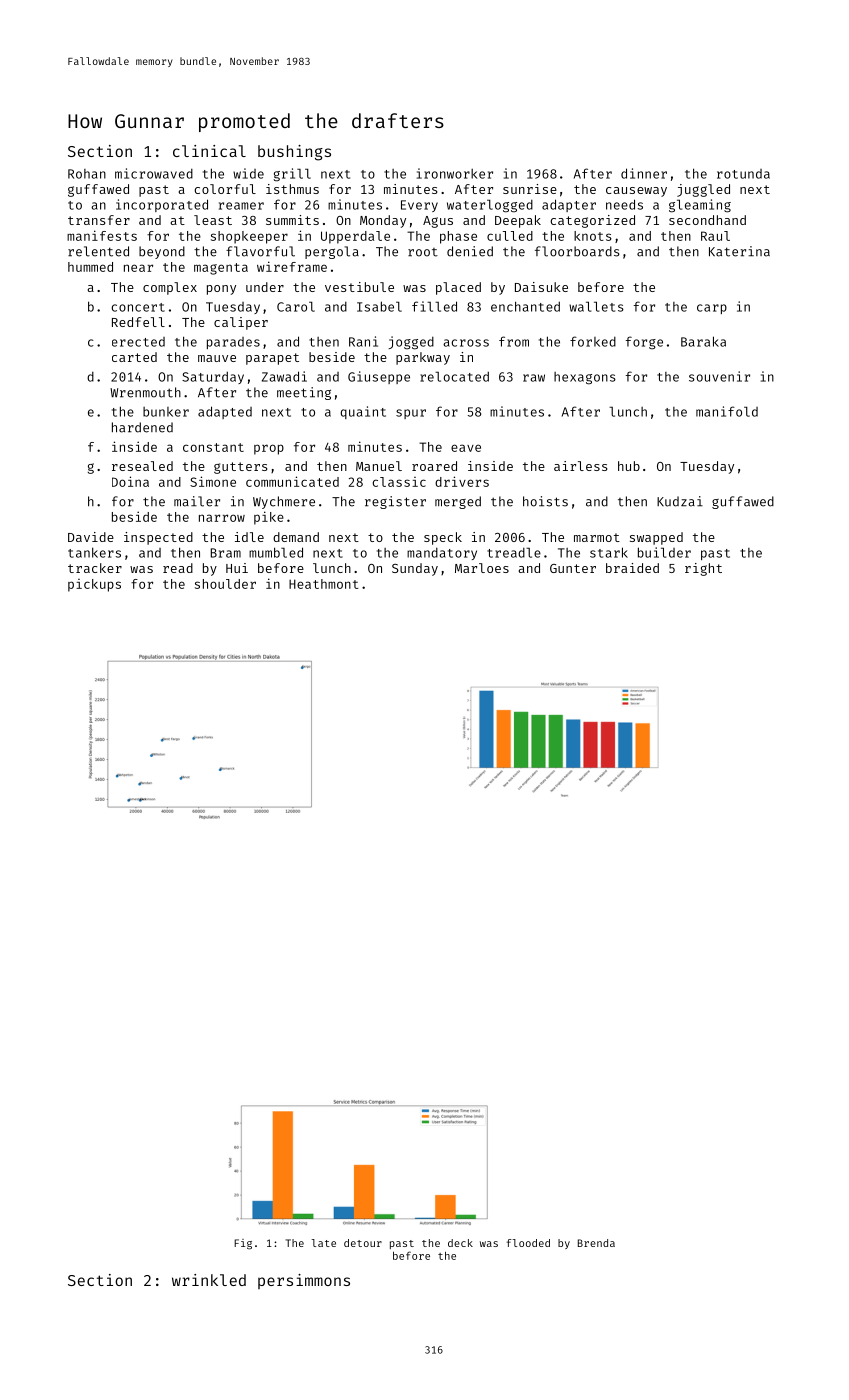  What do you see at coordinates (222, 518) in the page?
I see `narrow` at bounding box center [222, 518].
